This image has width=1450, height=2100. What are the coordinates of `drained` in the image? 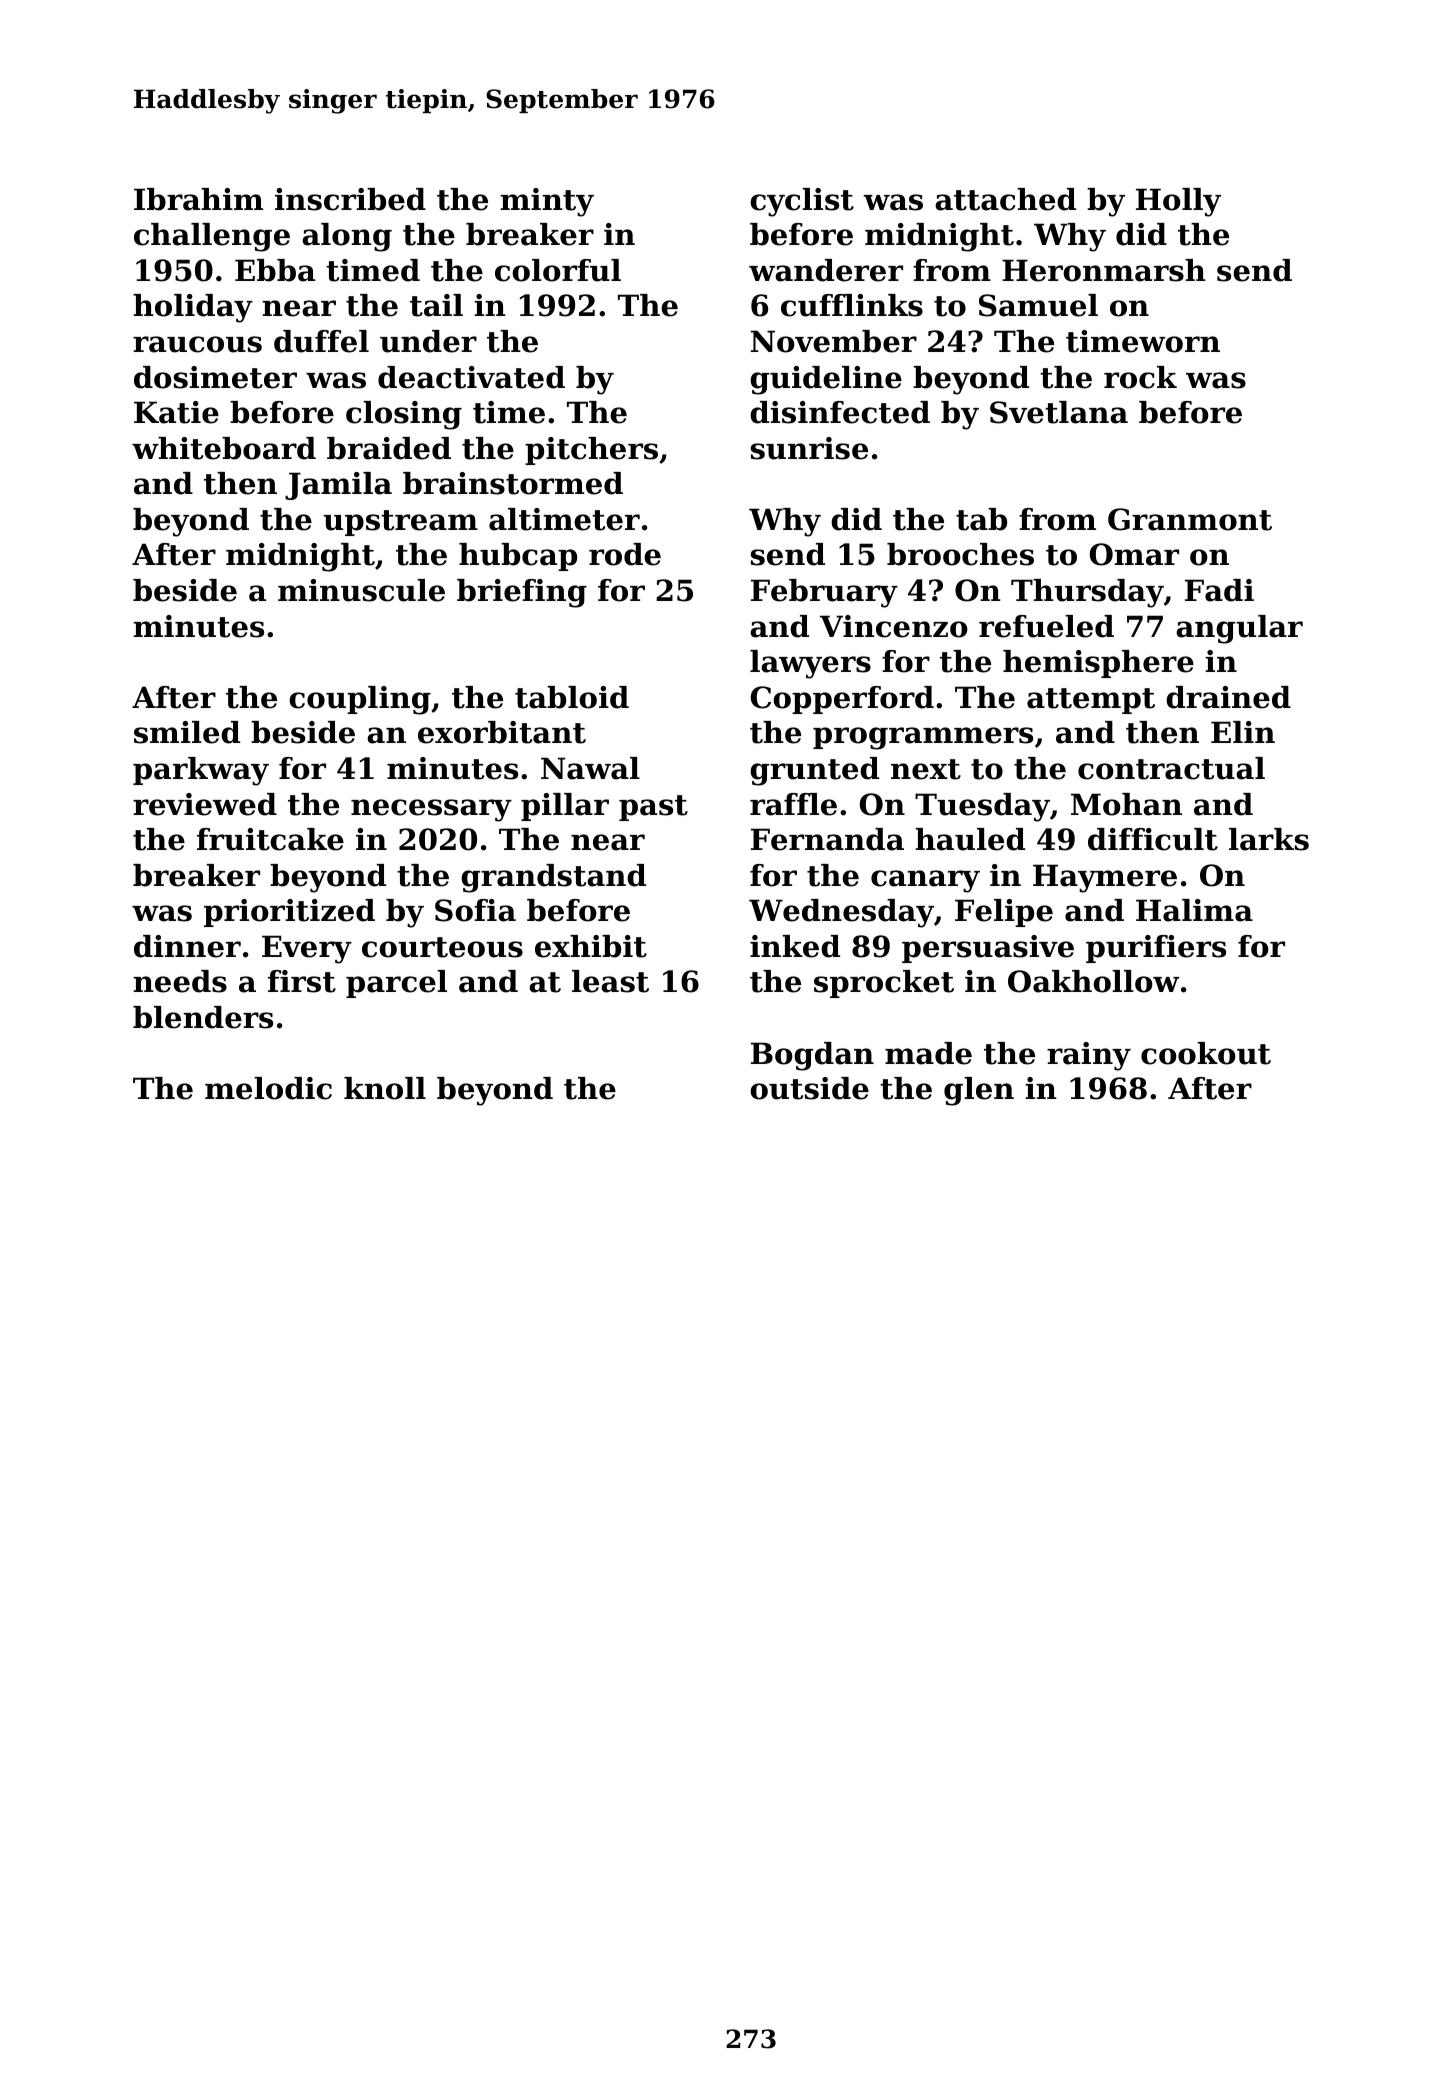 It's located at (1228, 697).
